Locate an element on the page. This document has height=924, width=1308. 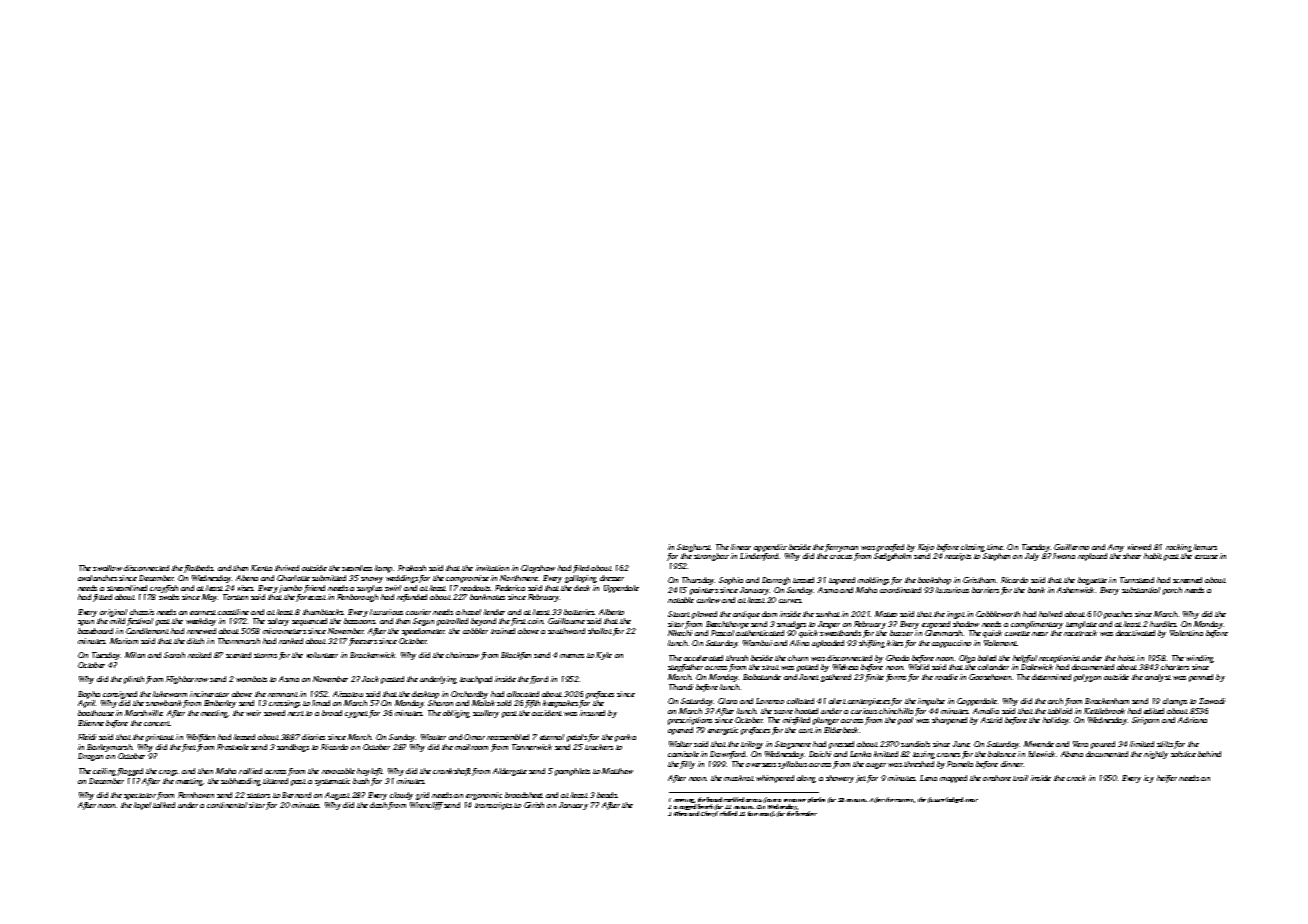
halved is located at coordinates (1050, 614).
